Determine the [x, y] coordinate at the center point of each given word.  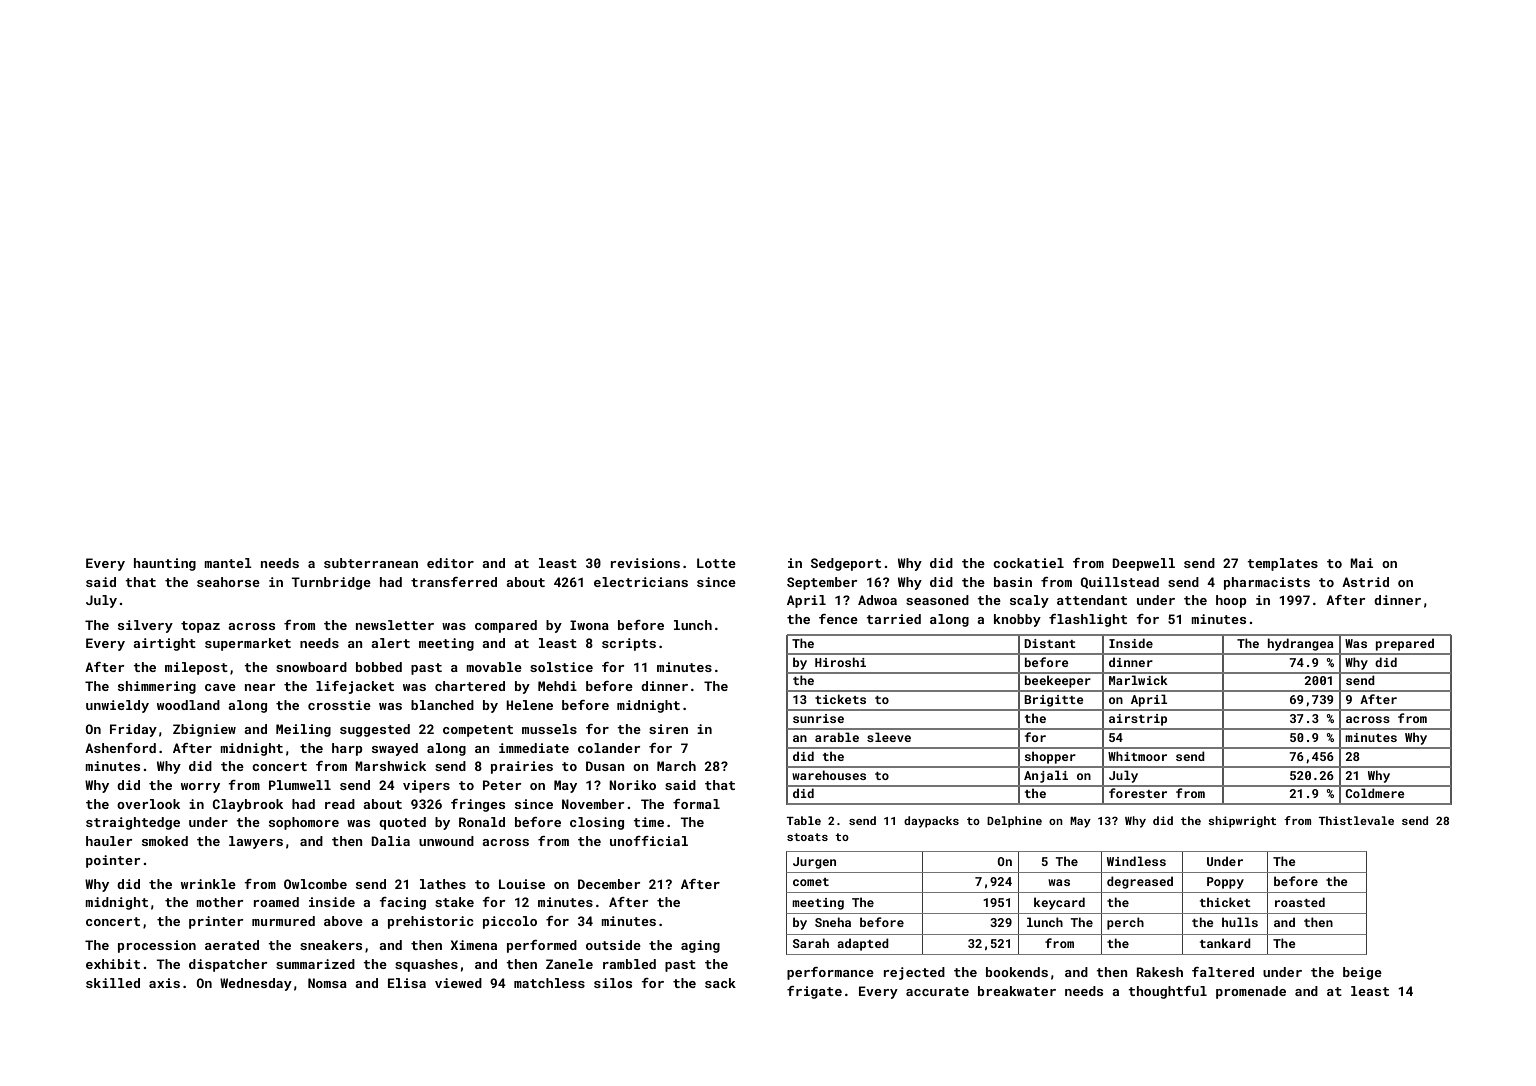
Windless [1136, 861]
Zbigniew [204, 730]
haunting [165, 564]
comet [811, 882]
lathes [443, 884]
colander [609, 748]
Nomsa [327, 983]
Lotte [716, 563]
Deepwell [1143, 564]
